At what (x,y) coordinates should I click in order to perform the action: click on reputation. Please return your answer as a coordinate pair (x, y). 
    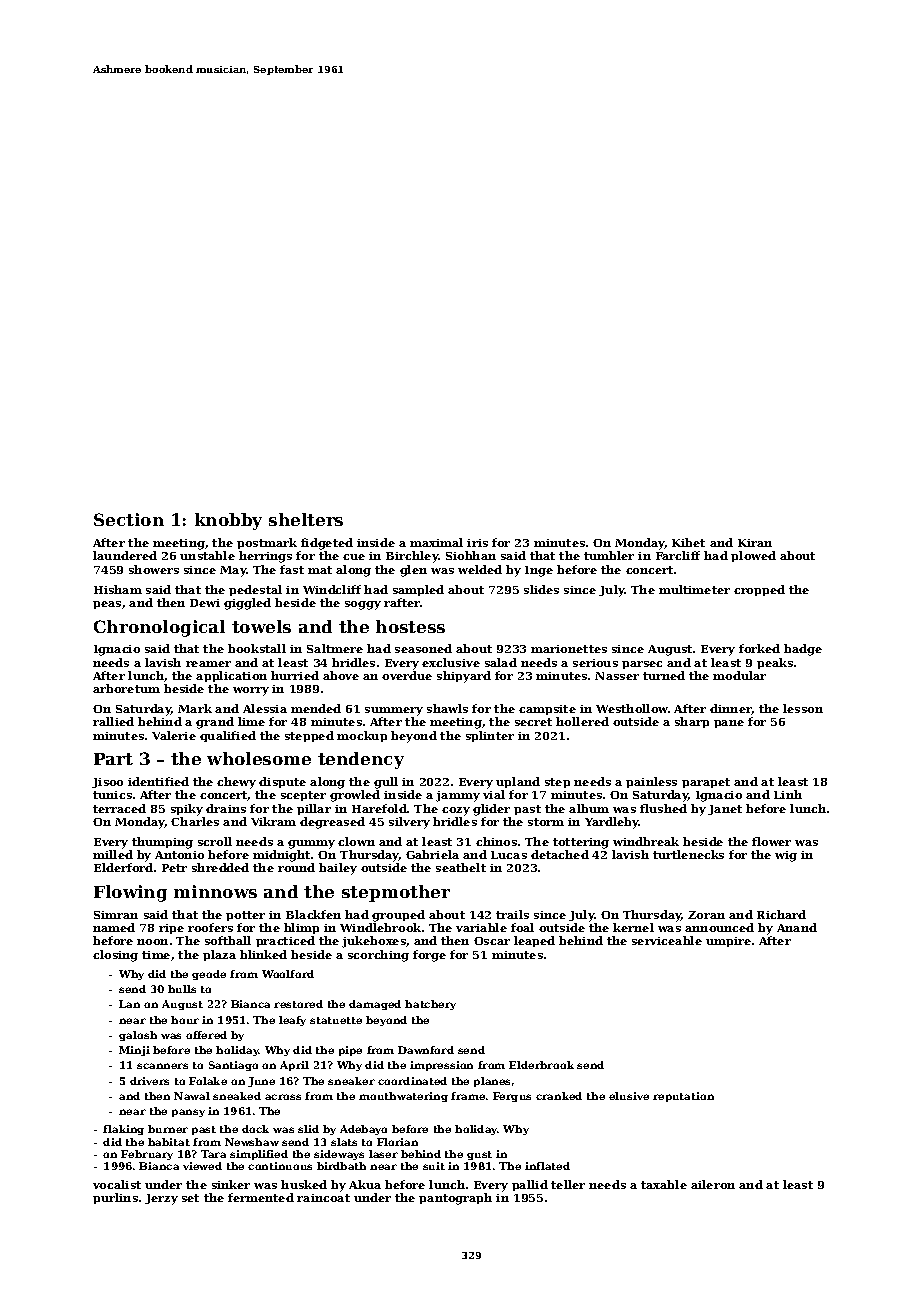
    Looking at the image, I should click on (683, 1097).
